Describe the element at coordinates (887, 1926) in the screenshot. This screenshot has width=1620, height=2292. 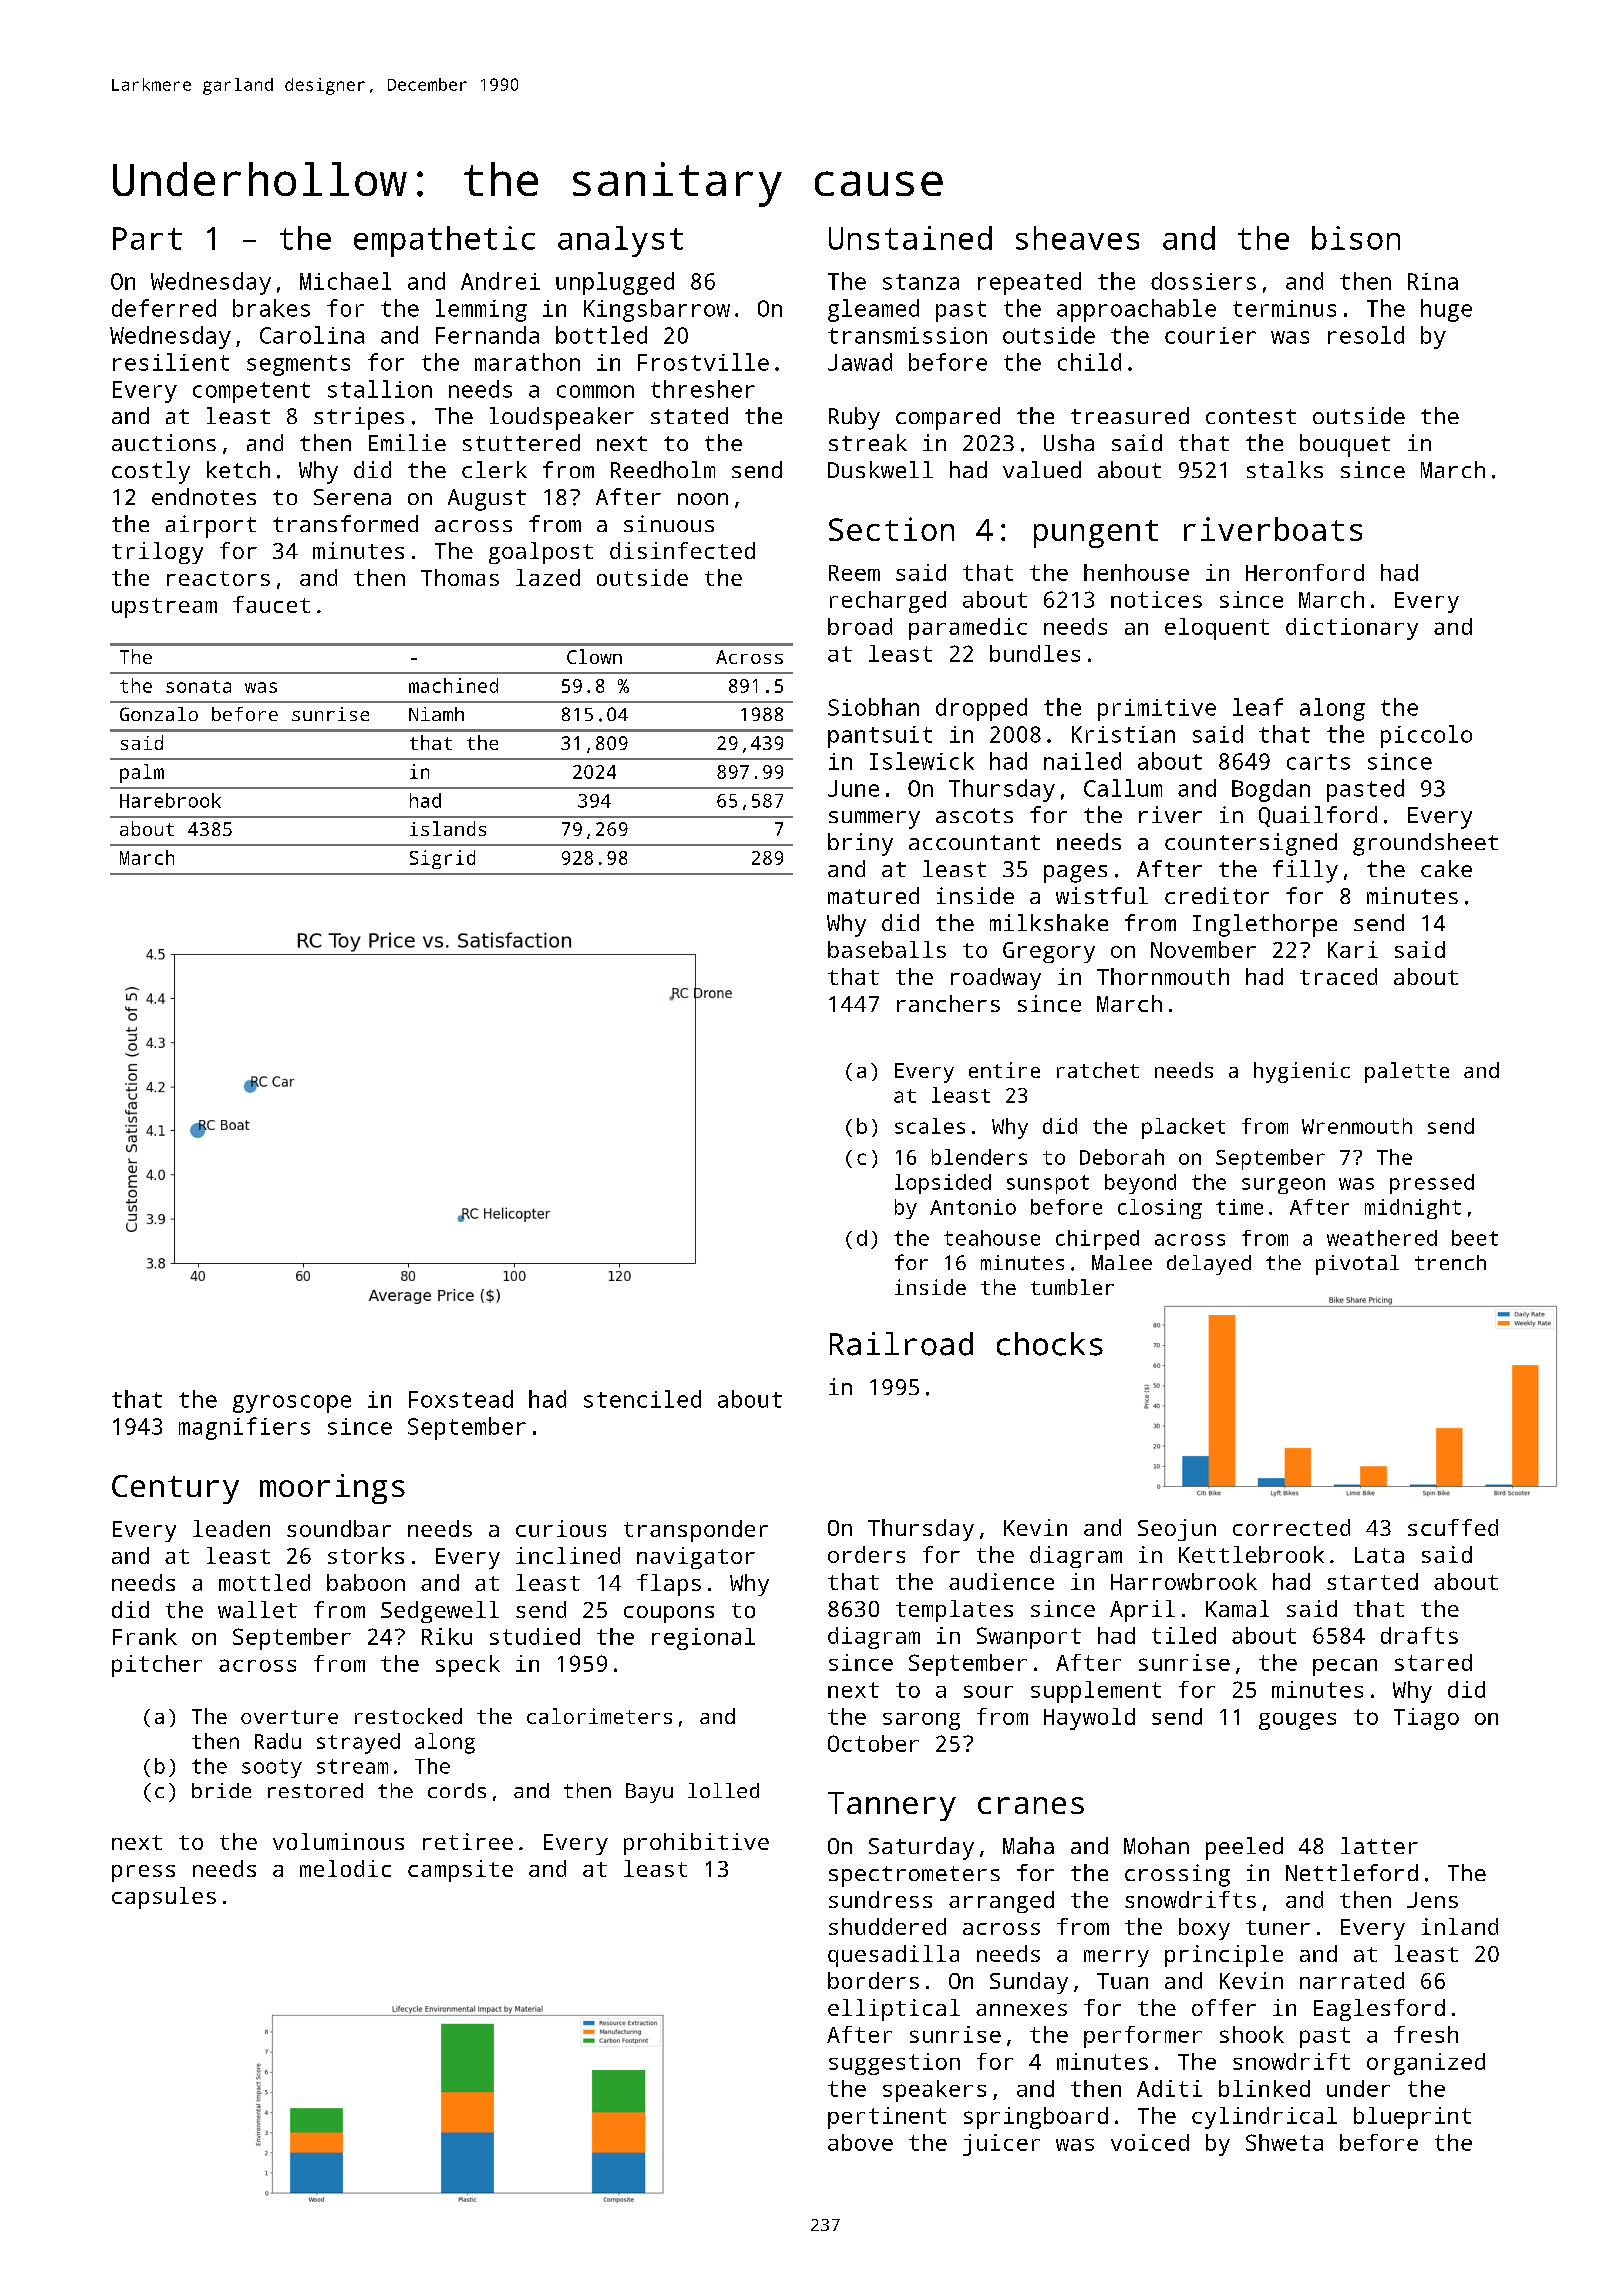
I see `shuddered` at that location.
